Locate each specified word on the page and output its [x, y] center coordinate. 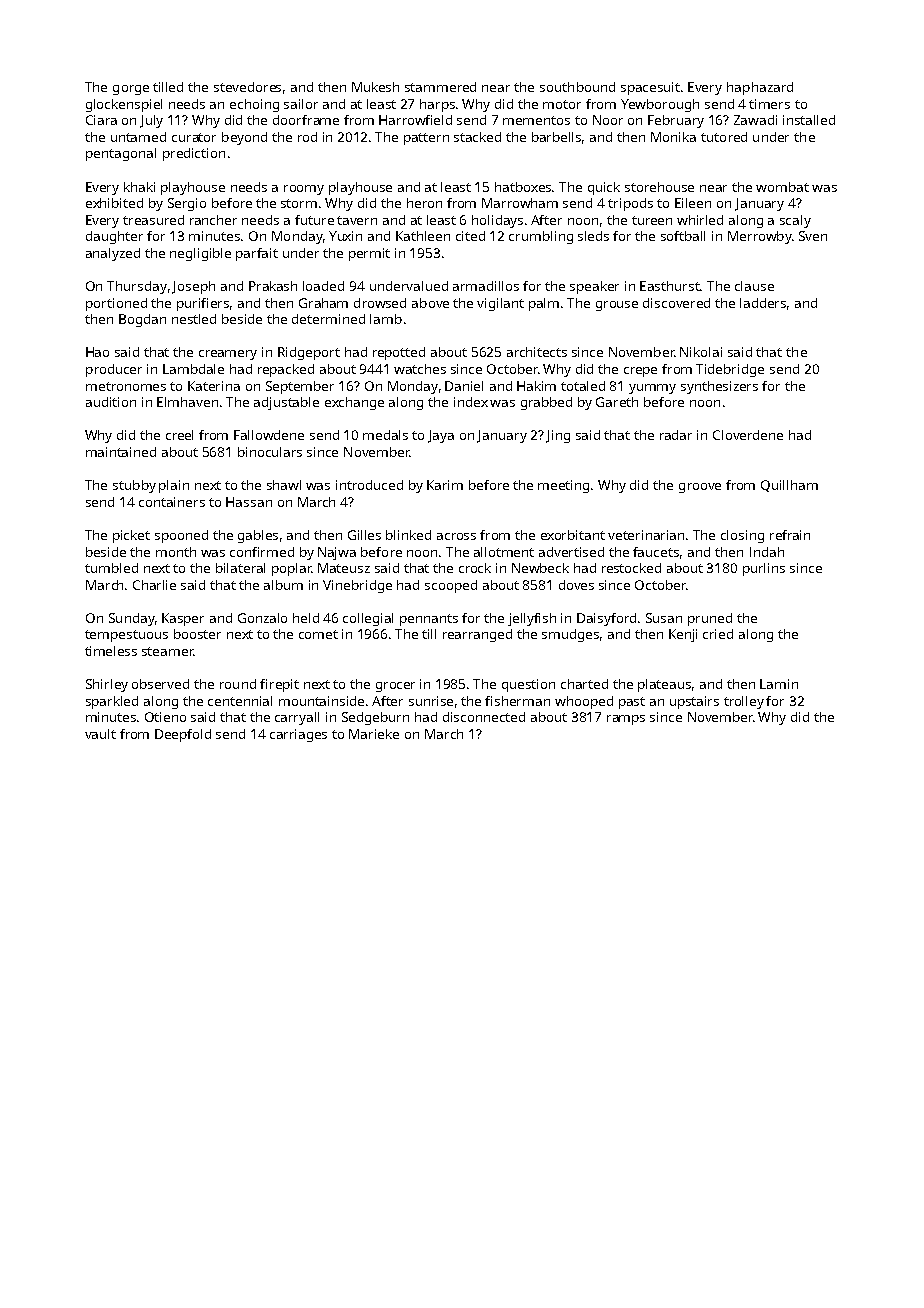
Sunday [132, 619]
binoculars [270, 452]
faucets [656, 552]
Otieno [165, 717]
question [528, 685]
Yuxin [345, 236]
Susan [664, 618]
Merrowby [760, 237]
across [456, 536]
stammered [440, 87]
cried [718, 634]
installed [809, 120]
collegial [368, 619]
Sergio [187, 204]
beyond [244, 138]
